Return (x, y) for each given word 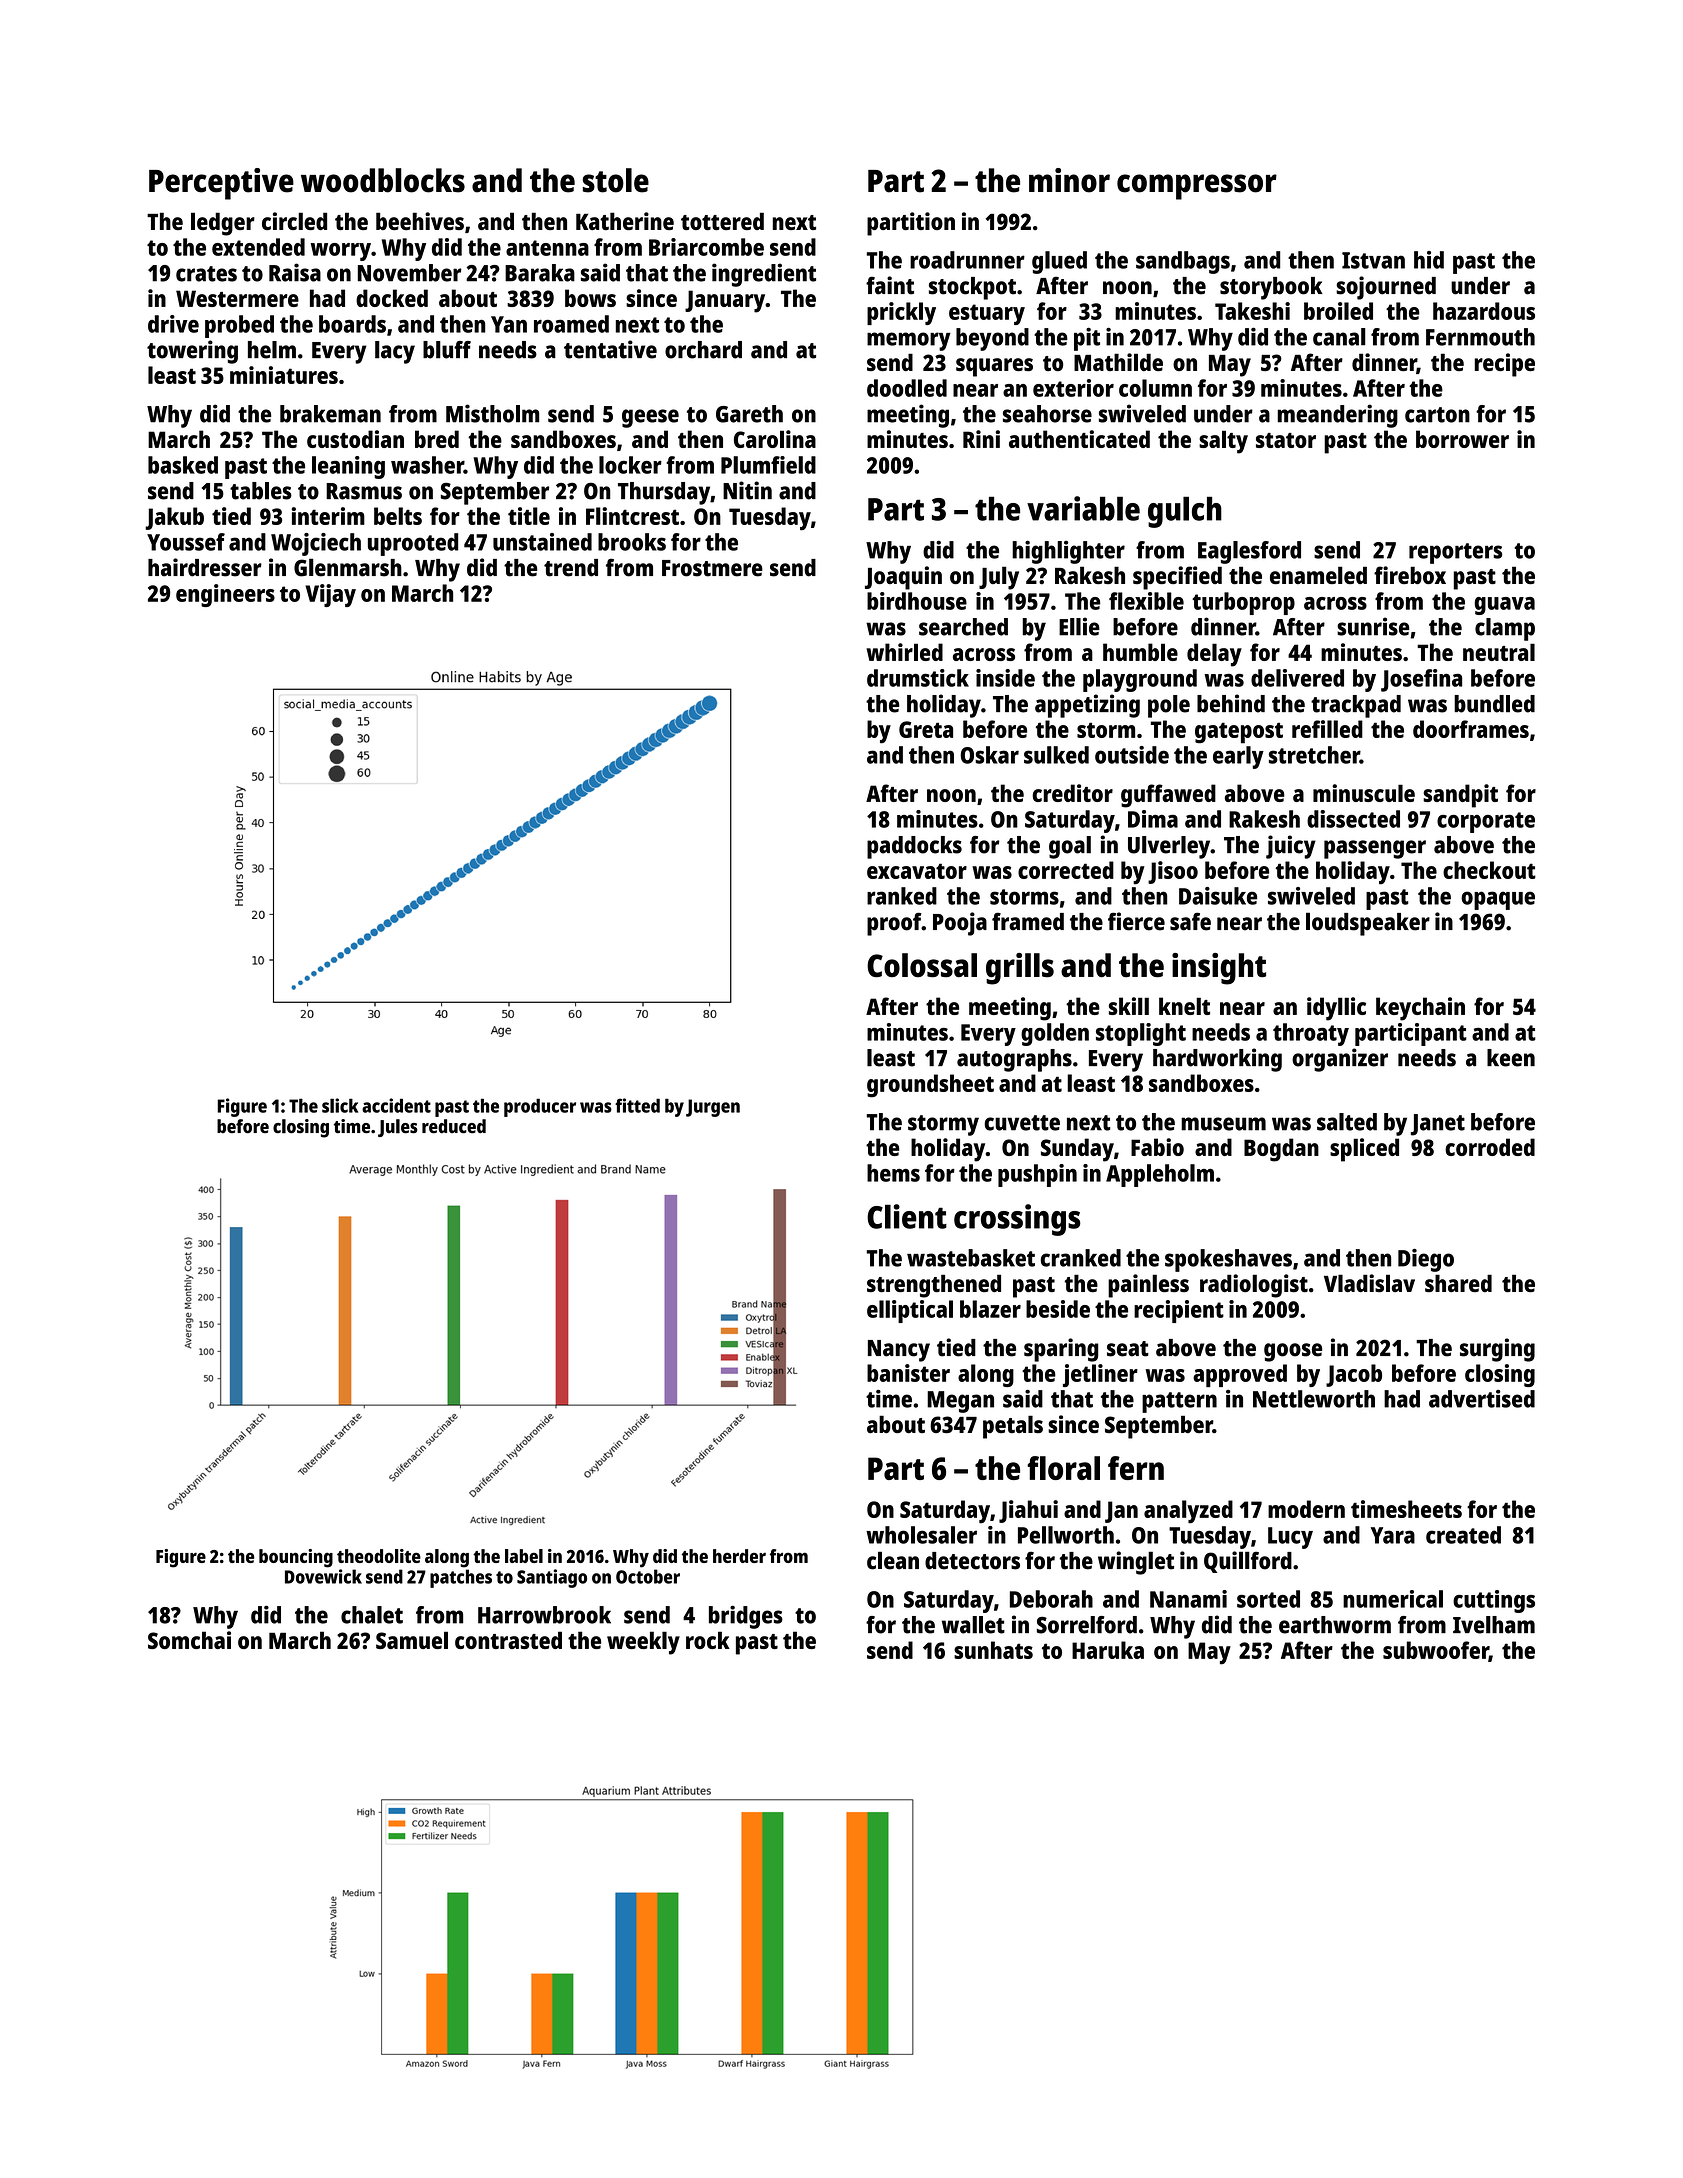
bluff (447, 350)
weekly (643, 1643)
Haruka (1108, 1650)
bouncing (296, 1558)
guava (1504, 606)
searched (963, 627)
